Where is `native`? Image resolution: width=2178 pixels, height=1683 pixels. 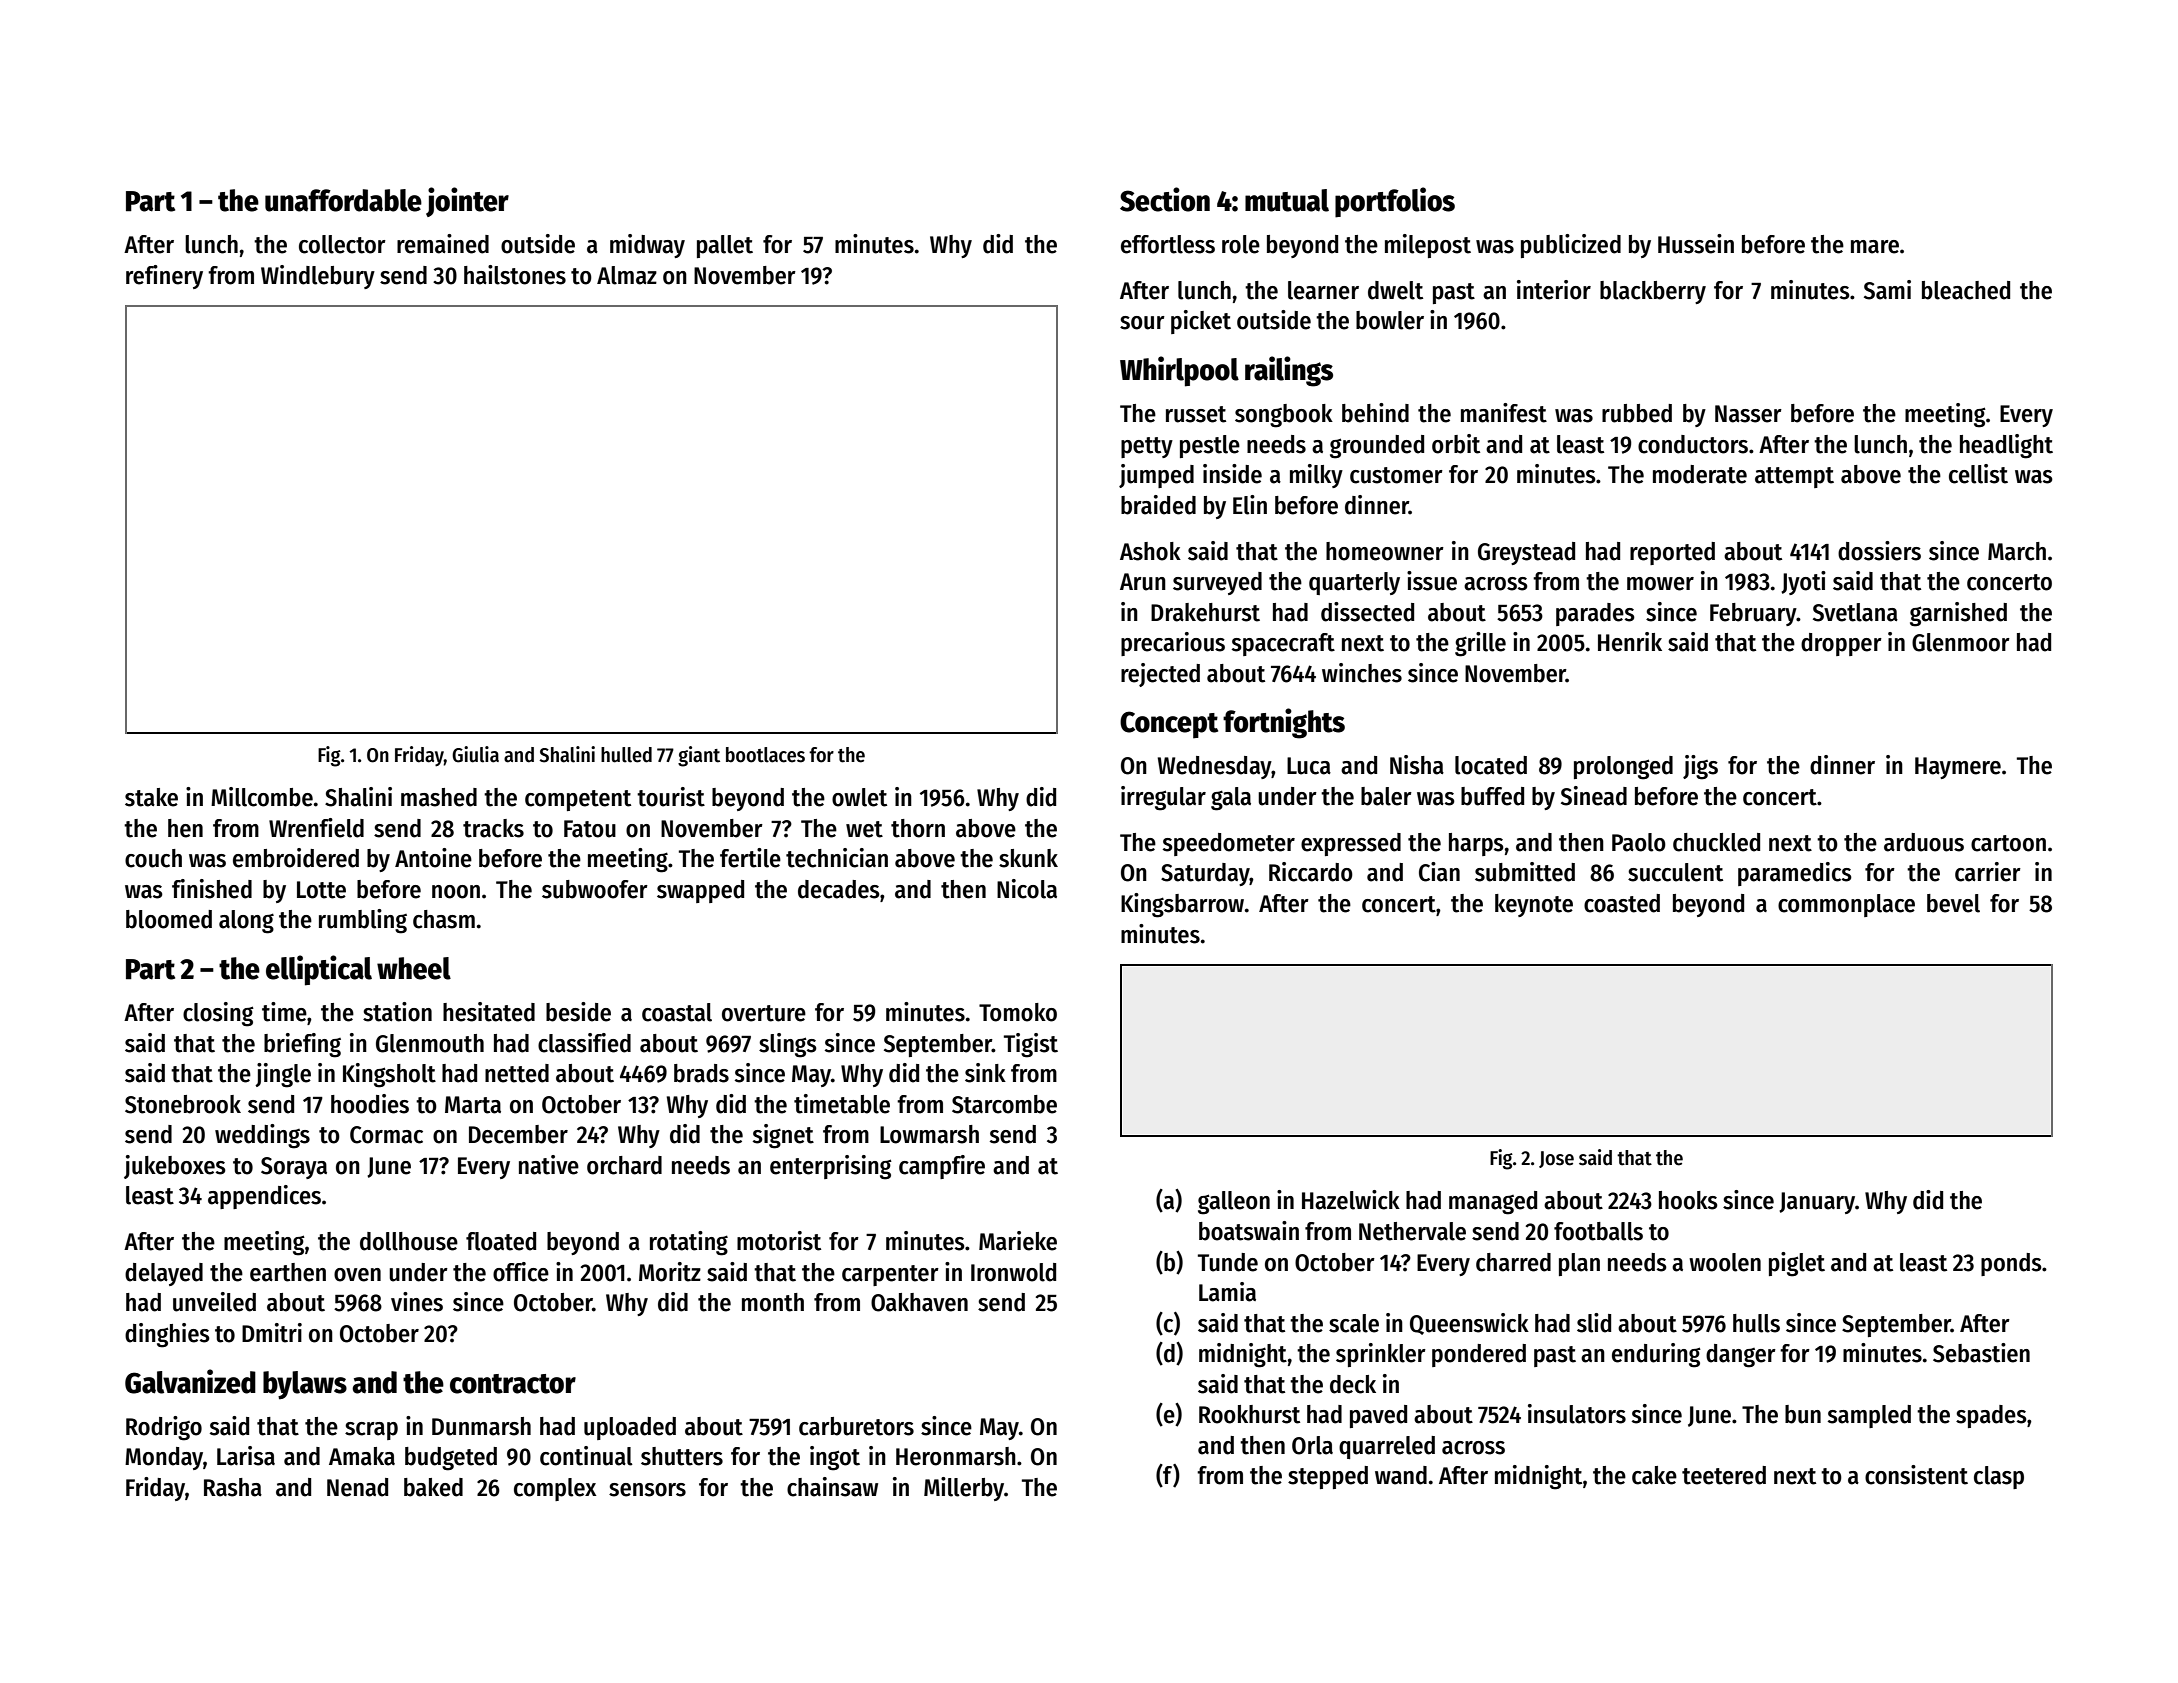
native is located at coordinates (549, 1165).
